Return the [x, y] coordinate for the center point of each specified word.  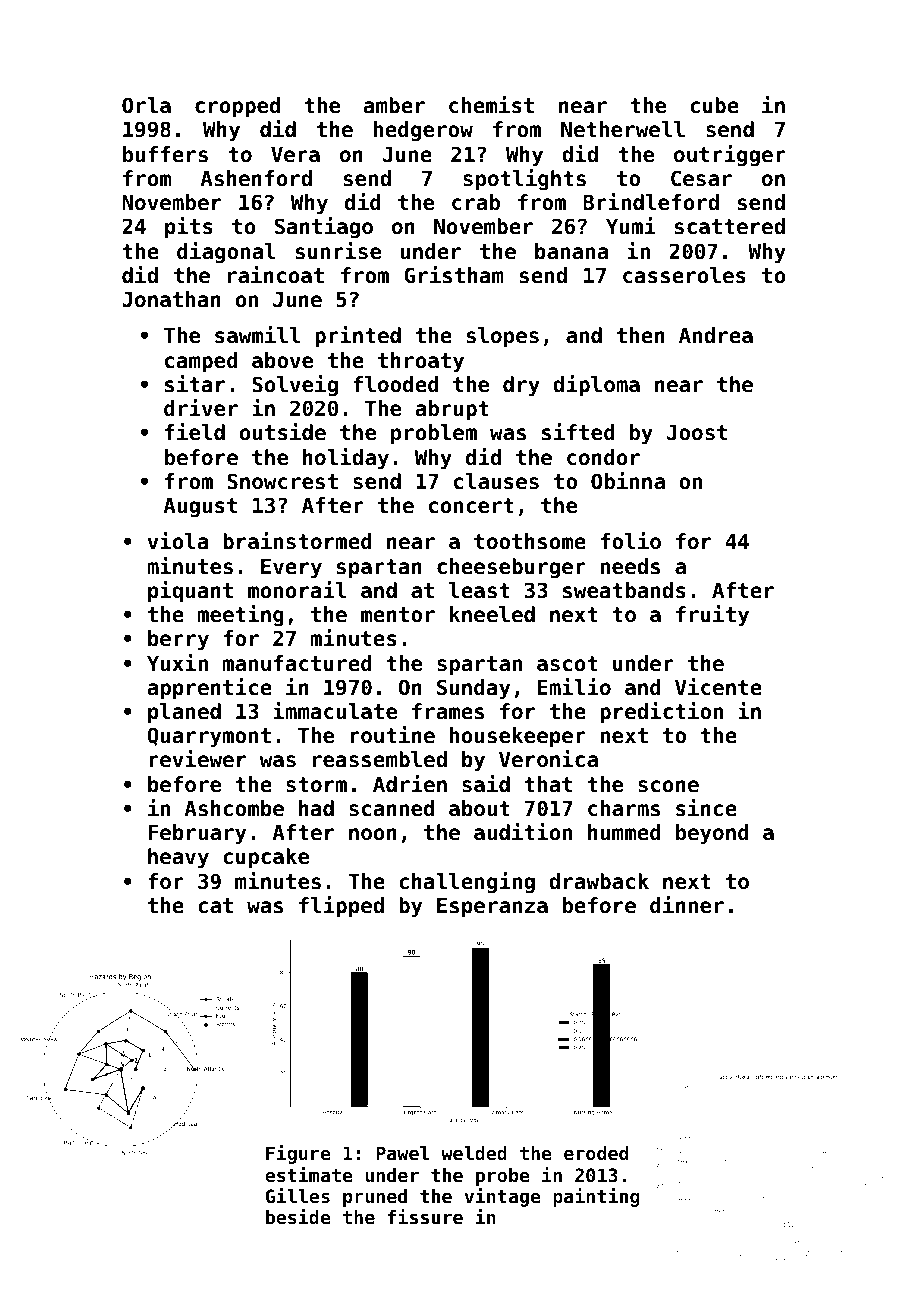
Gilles [298, 1195]
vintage [502, 1197]
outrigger [730, 156]
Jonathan [171, 299]
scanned [391, 808]
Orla [146, 105]
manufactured [297, 663]
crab [476, 202]
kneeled [492, 614]
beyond [712, 834]
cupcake [266, 858]
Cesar [701, 178]
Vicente [718, 687]
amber [394, 105]
